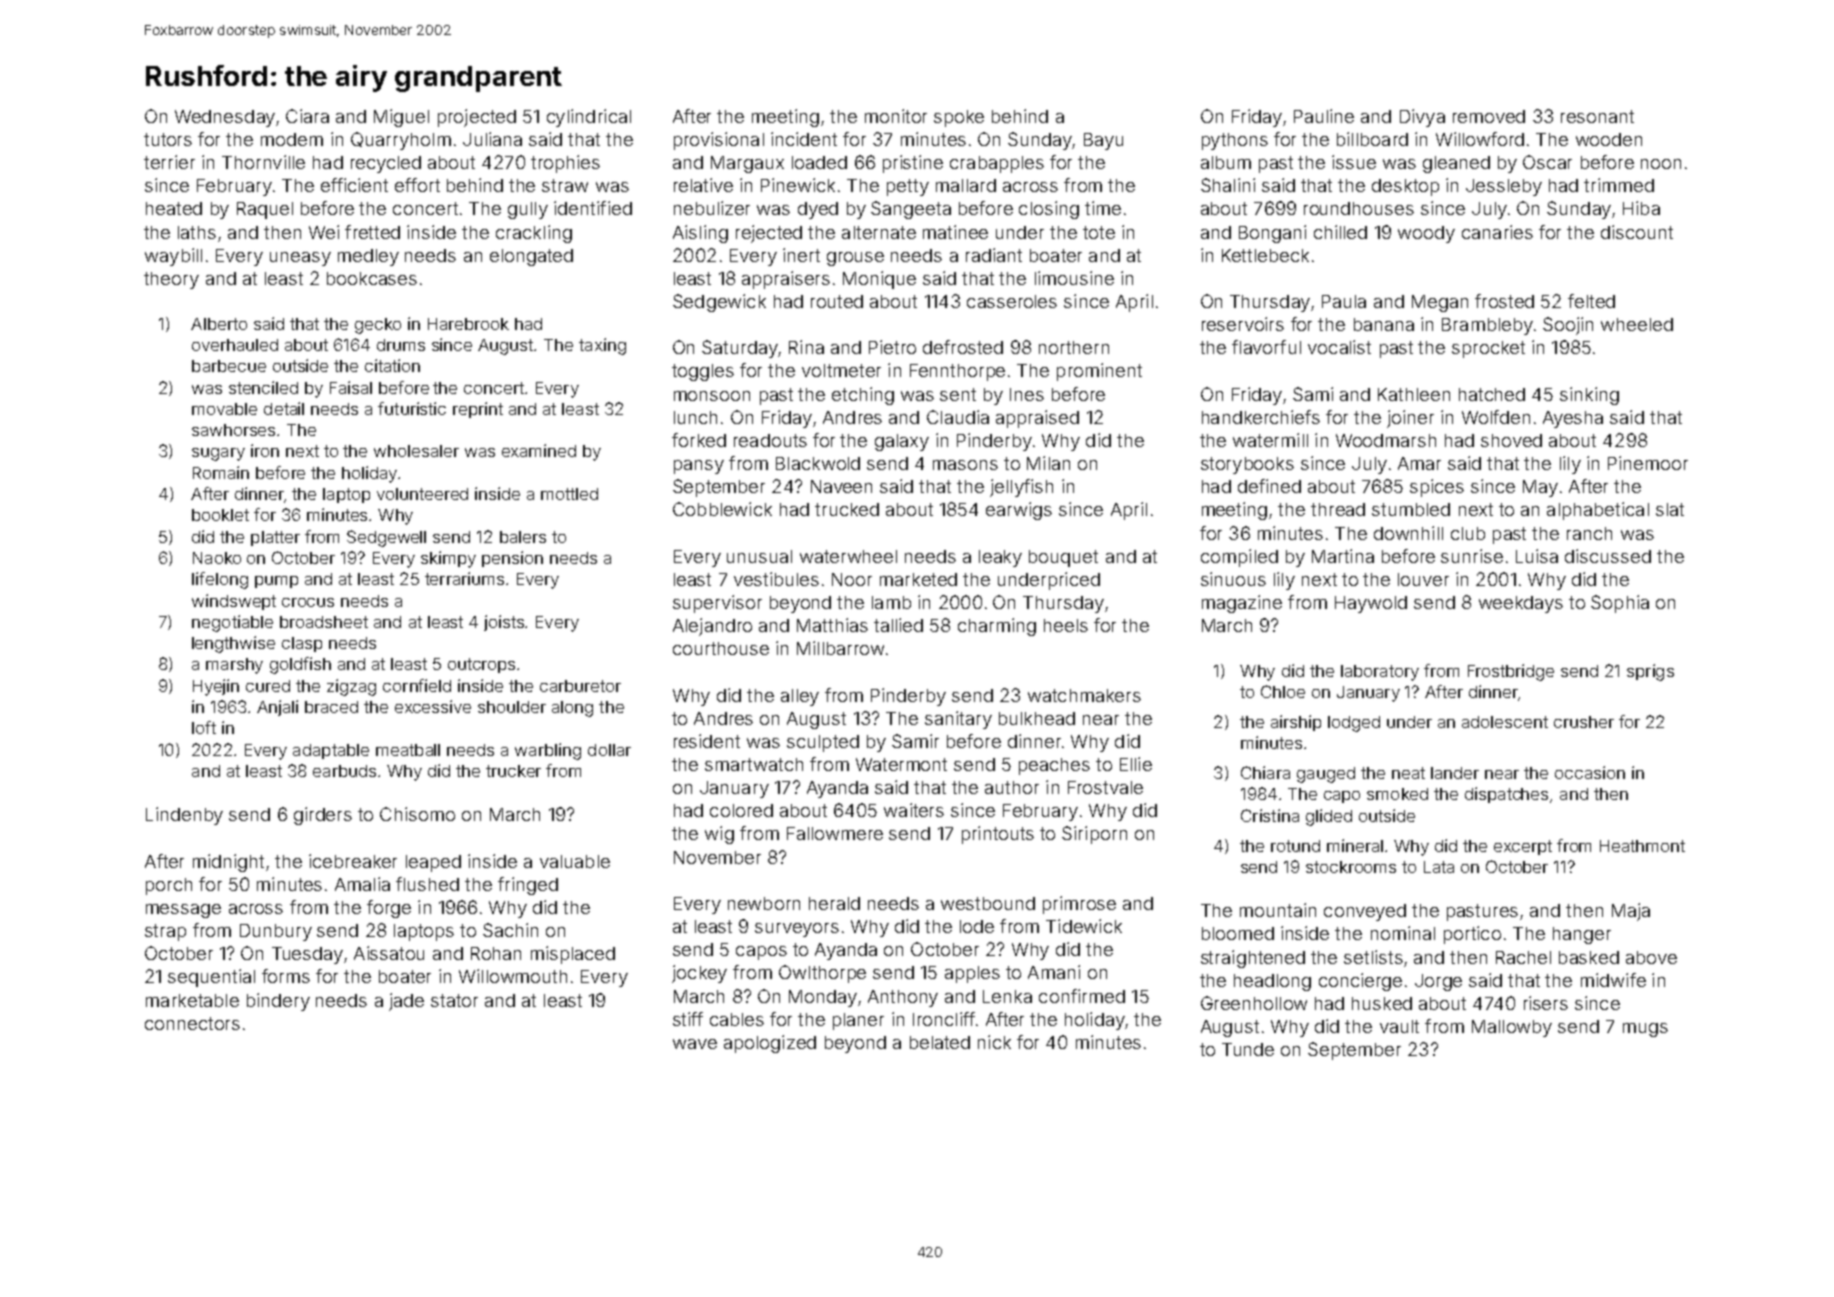 The height and width of the screenshot is (1297, 1834). I want to click on uneasy, so click(300, 259).
